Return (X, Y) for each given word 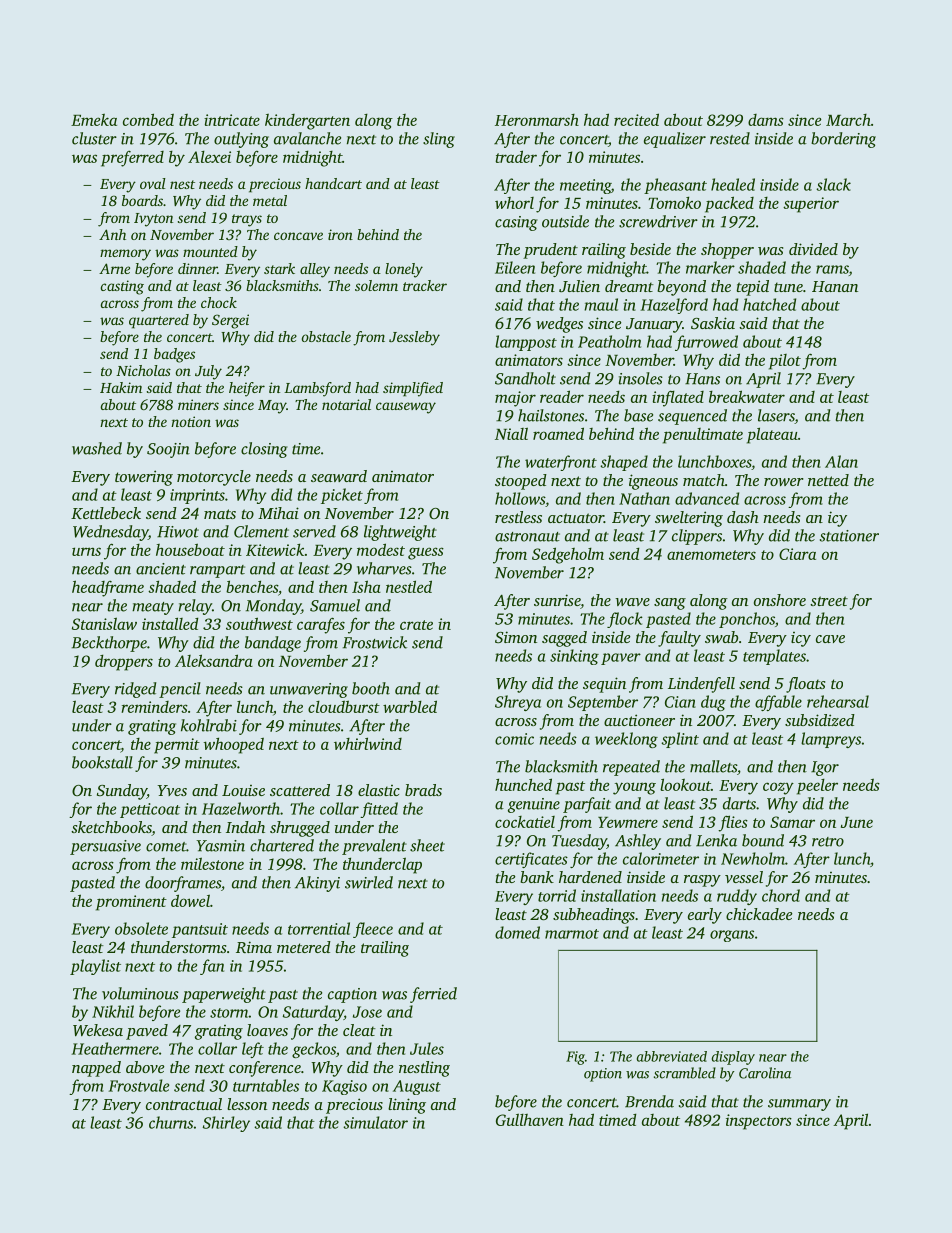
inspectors (759, 1122)
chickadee (759, 914)
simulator (375, 1122)
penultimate (703, 436)
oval (153, 183)
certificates (531, 860)
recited (636, 119)
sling (439, 140)
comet (166, 847)
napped (96, 1069)
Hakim (121, 387)
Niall (511, 433)
